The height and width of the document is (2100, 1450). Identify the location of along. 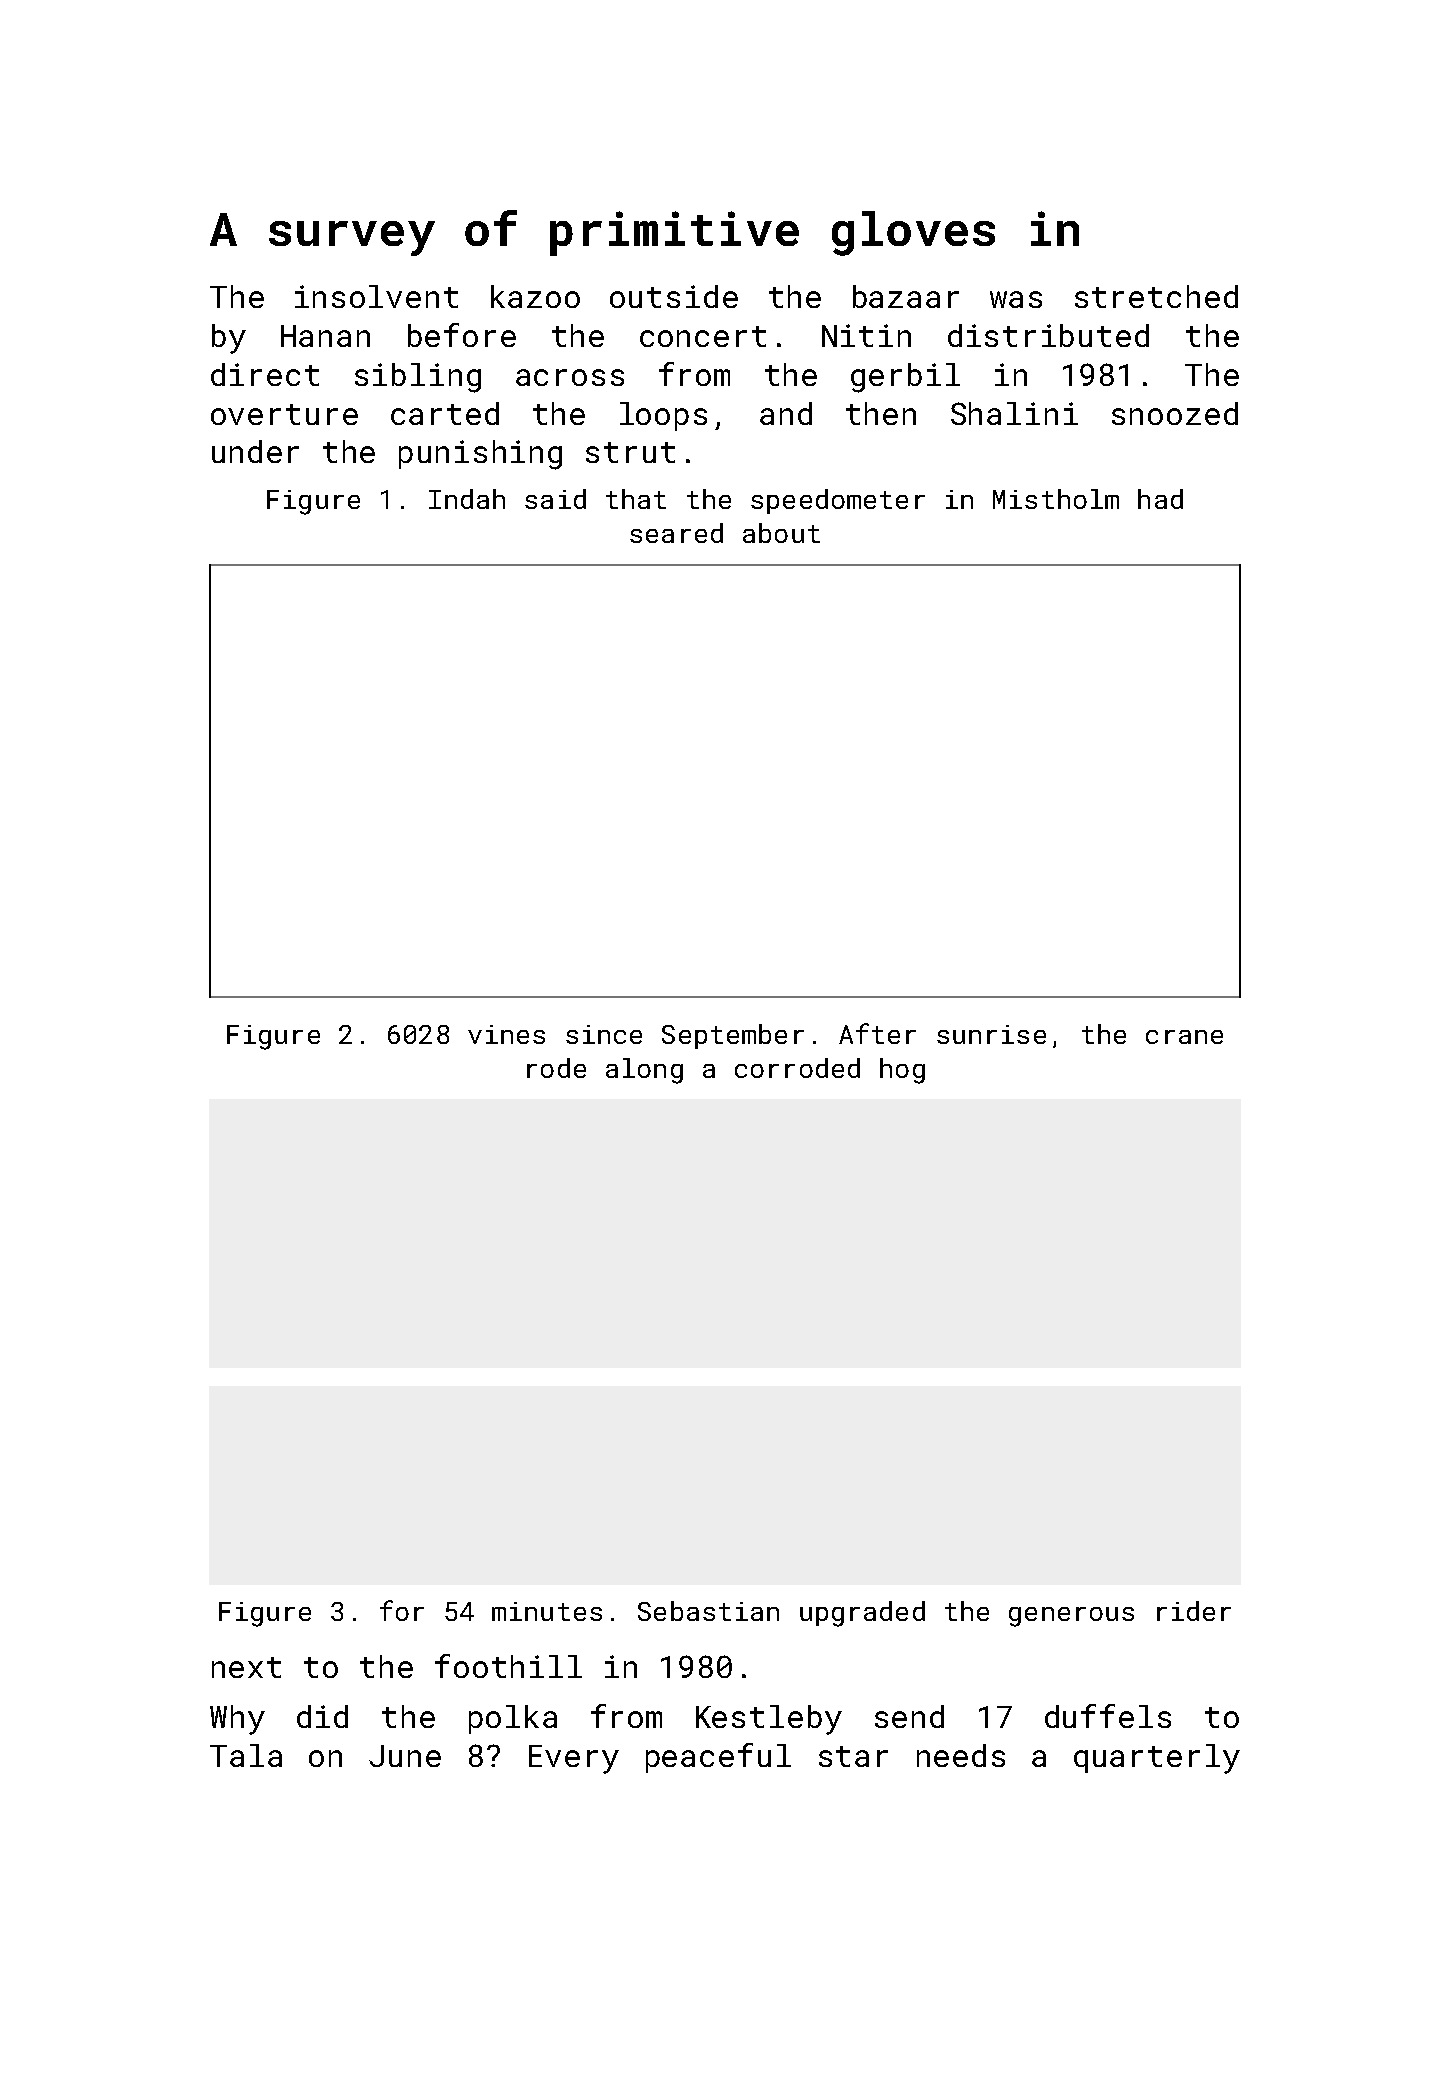
(644, 1071).
